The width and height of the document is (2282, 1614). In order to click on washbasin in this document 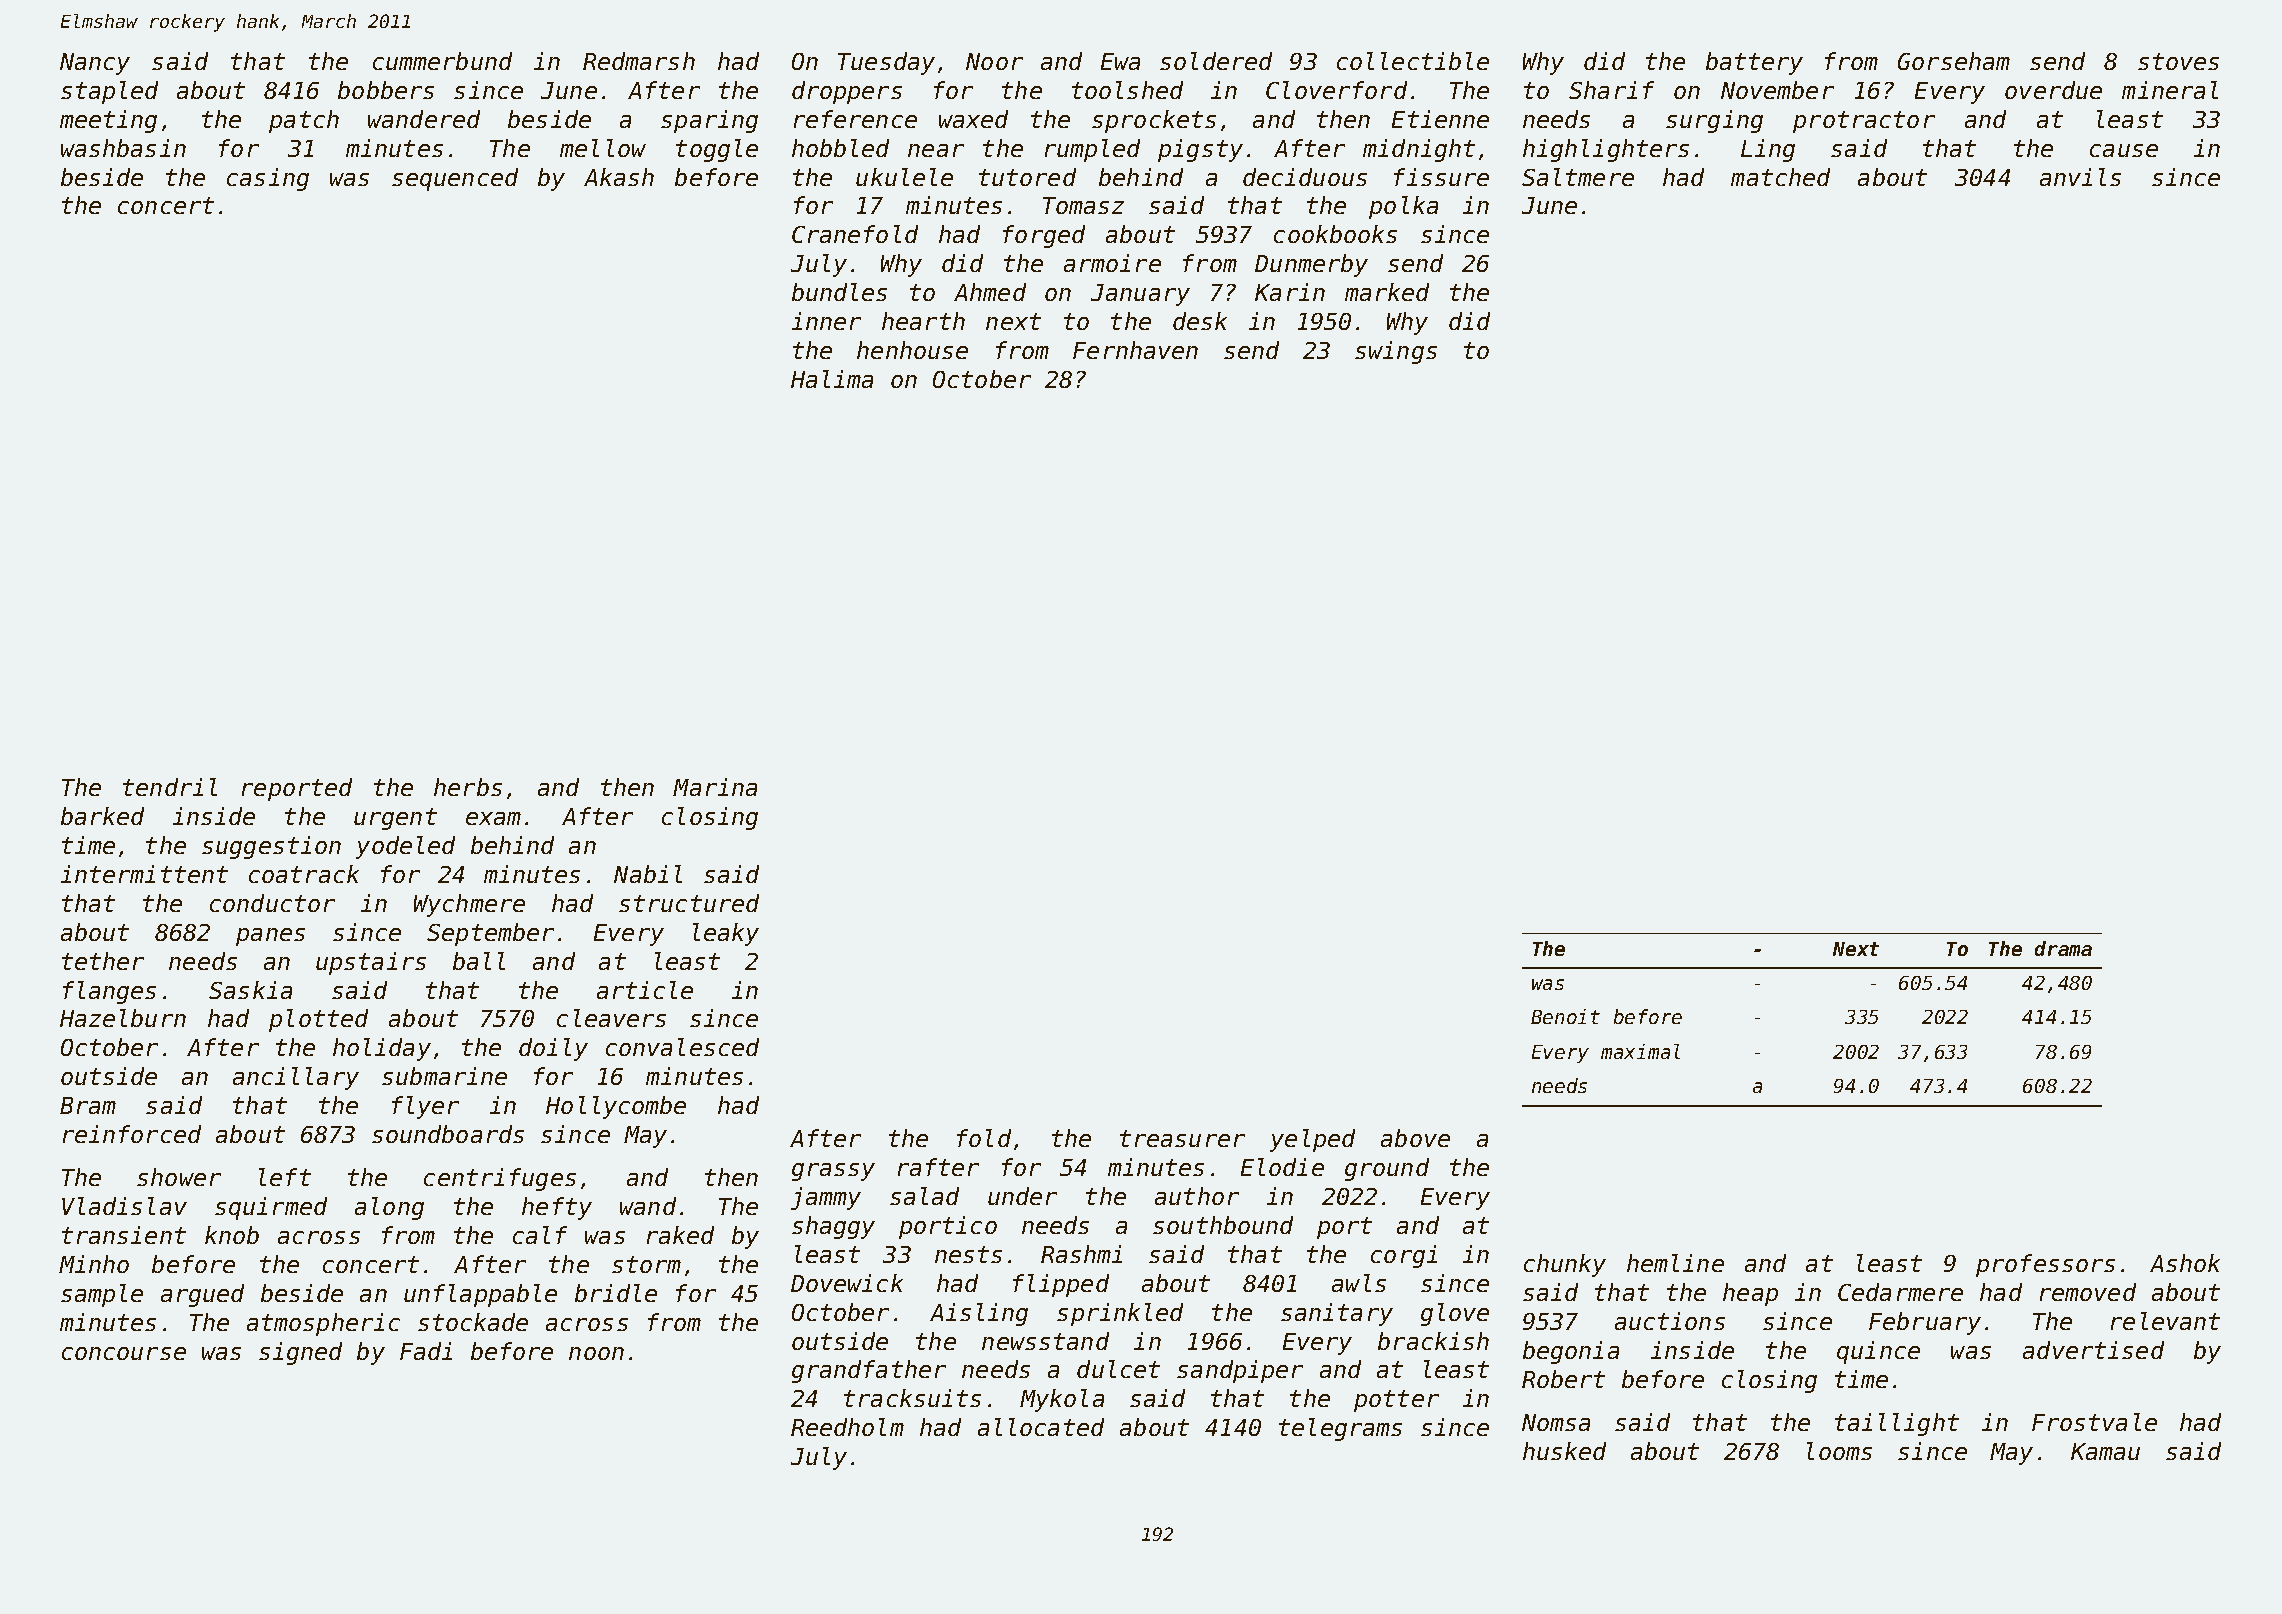, I will do `click(123, 148)`.
